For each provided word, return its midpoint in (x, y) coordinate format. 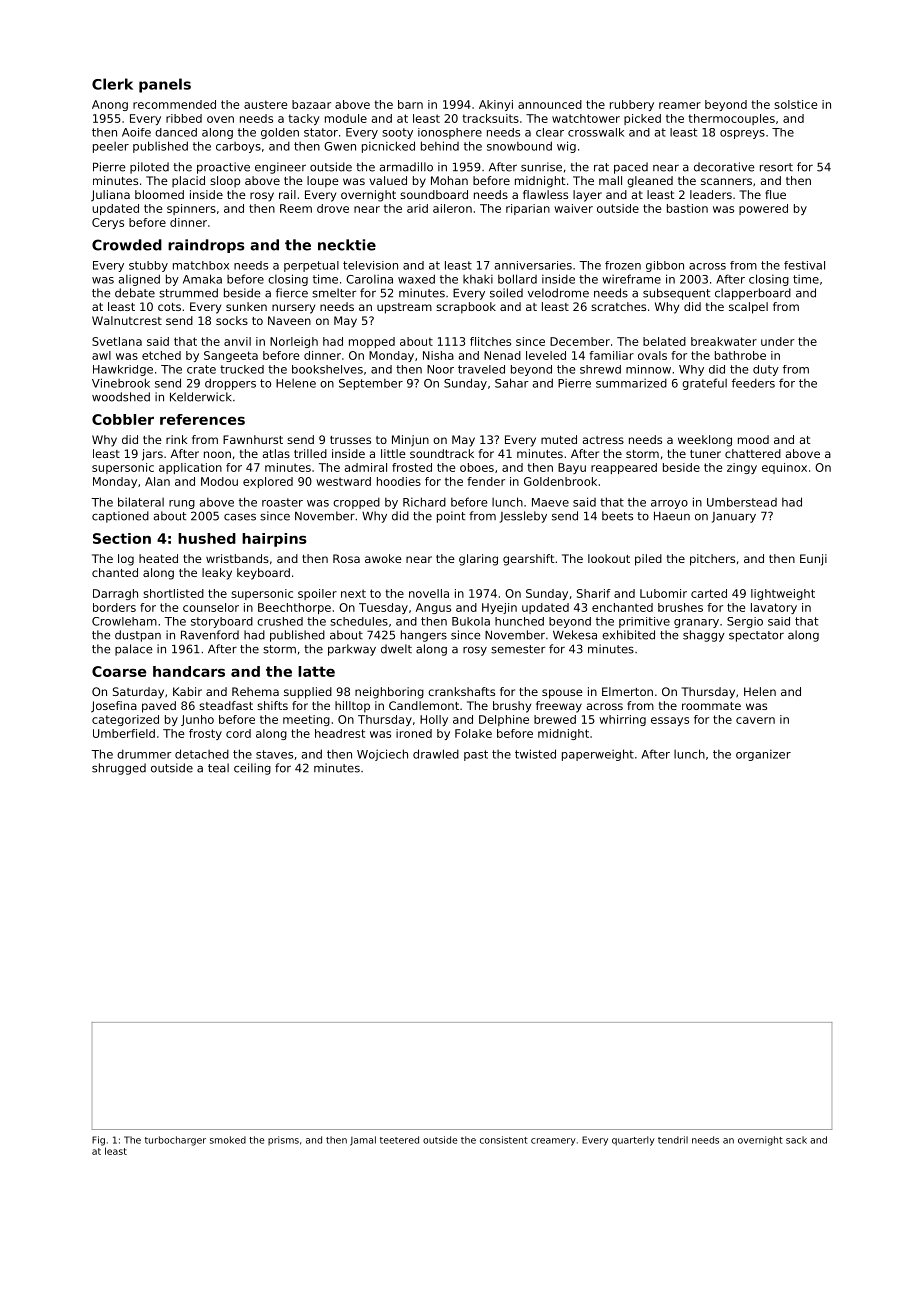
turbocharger (175, 1141)
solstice (796, 104)
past (476, 755)
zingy (742, 468)
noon (217, 454)
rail (287, 194)
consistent (504, 1140)
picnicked (388, 147)
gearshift (528, 560)
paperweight (598, 755)
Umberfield (124, 733)
